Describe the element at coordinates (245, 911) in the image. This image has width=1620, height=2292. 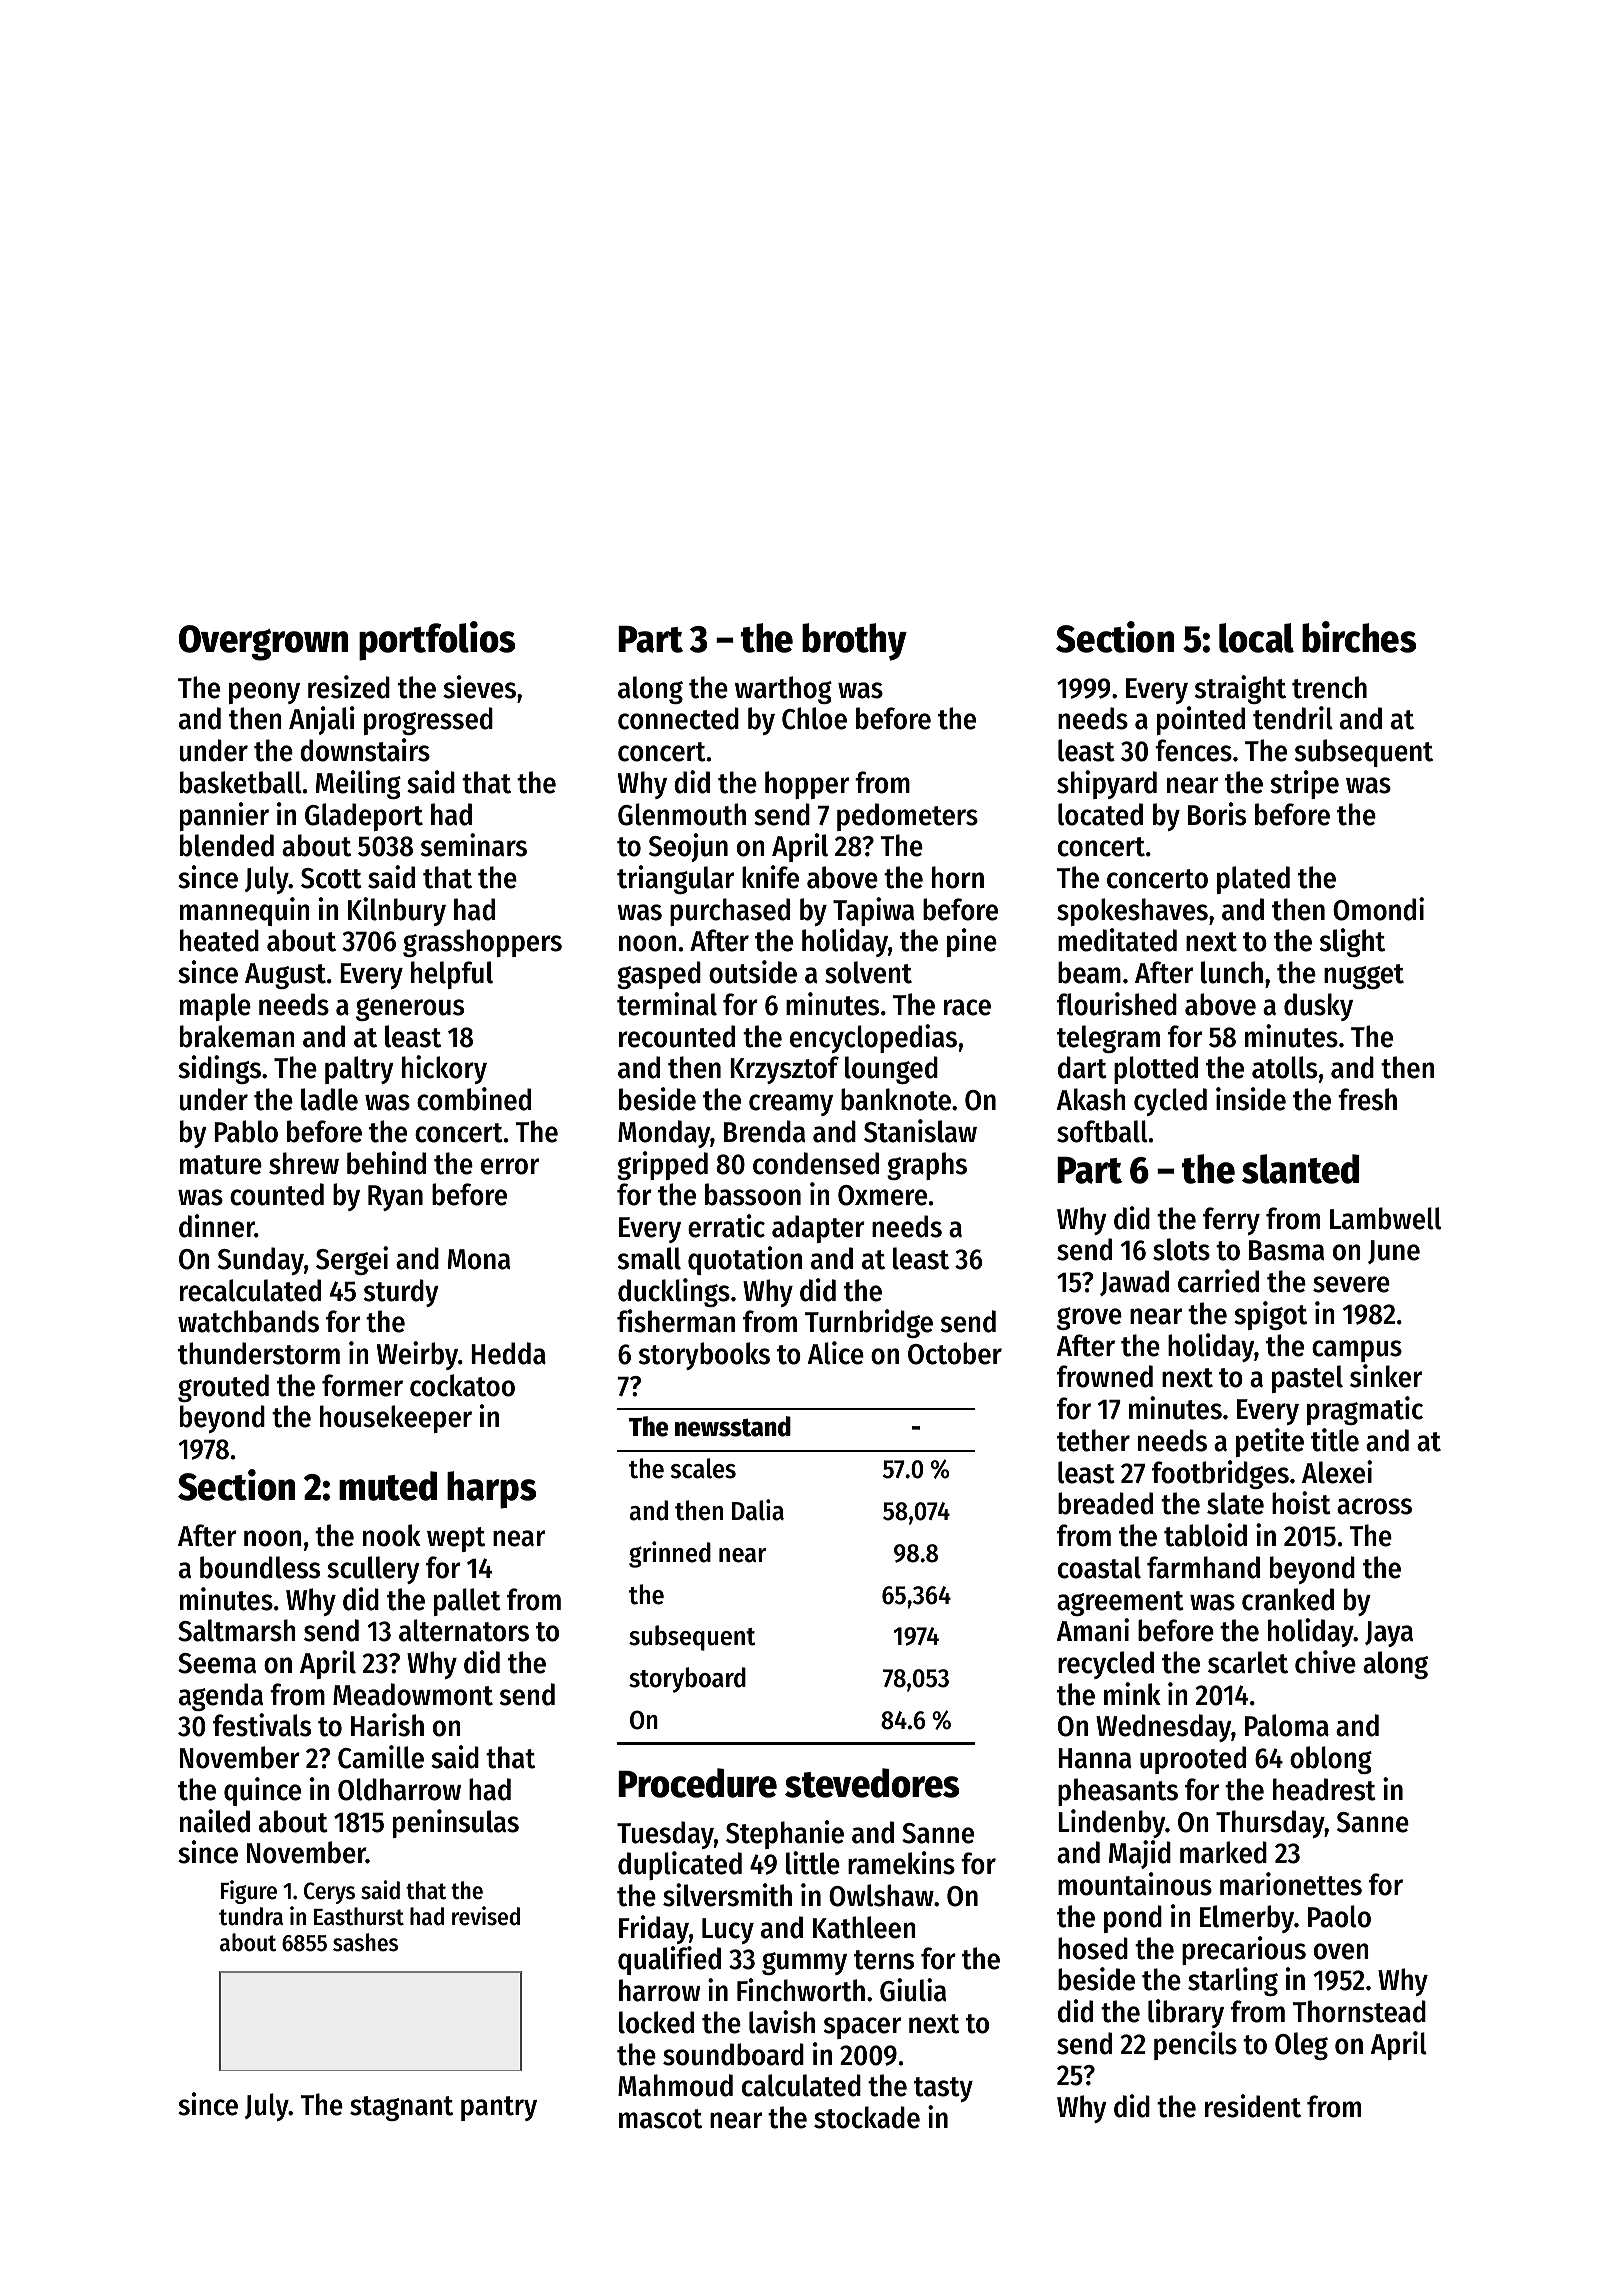
I see `mannequin` at that location.
